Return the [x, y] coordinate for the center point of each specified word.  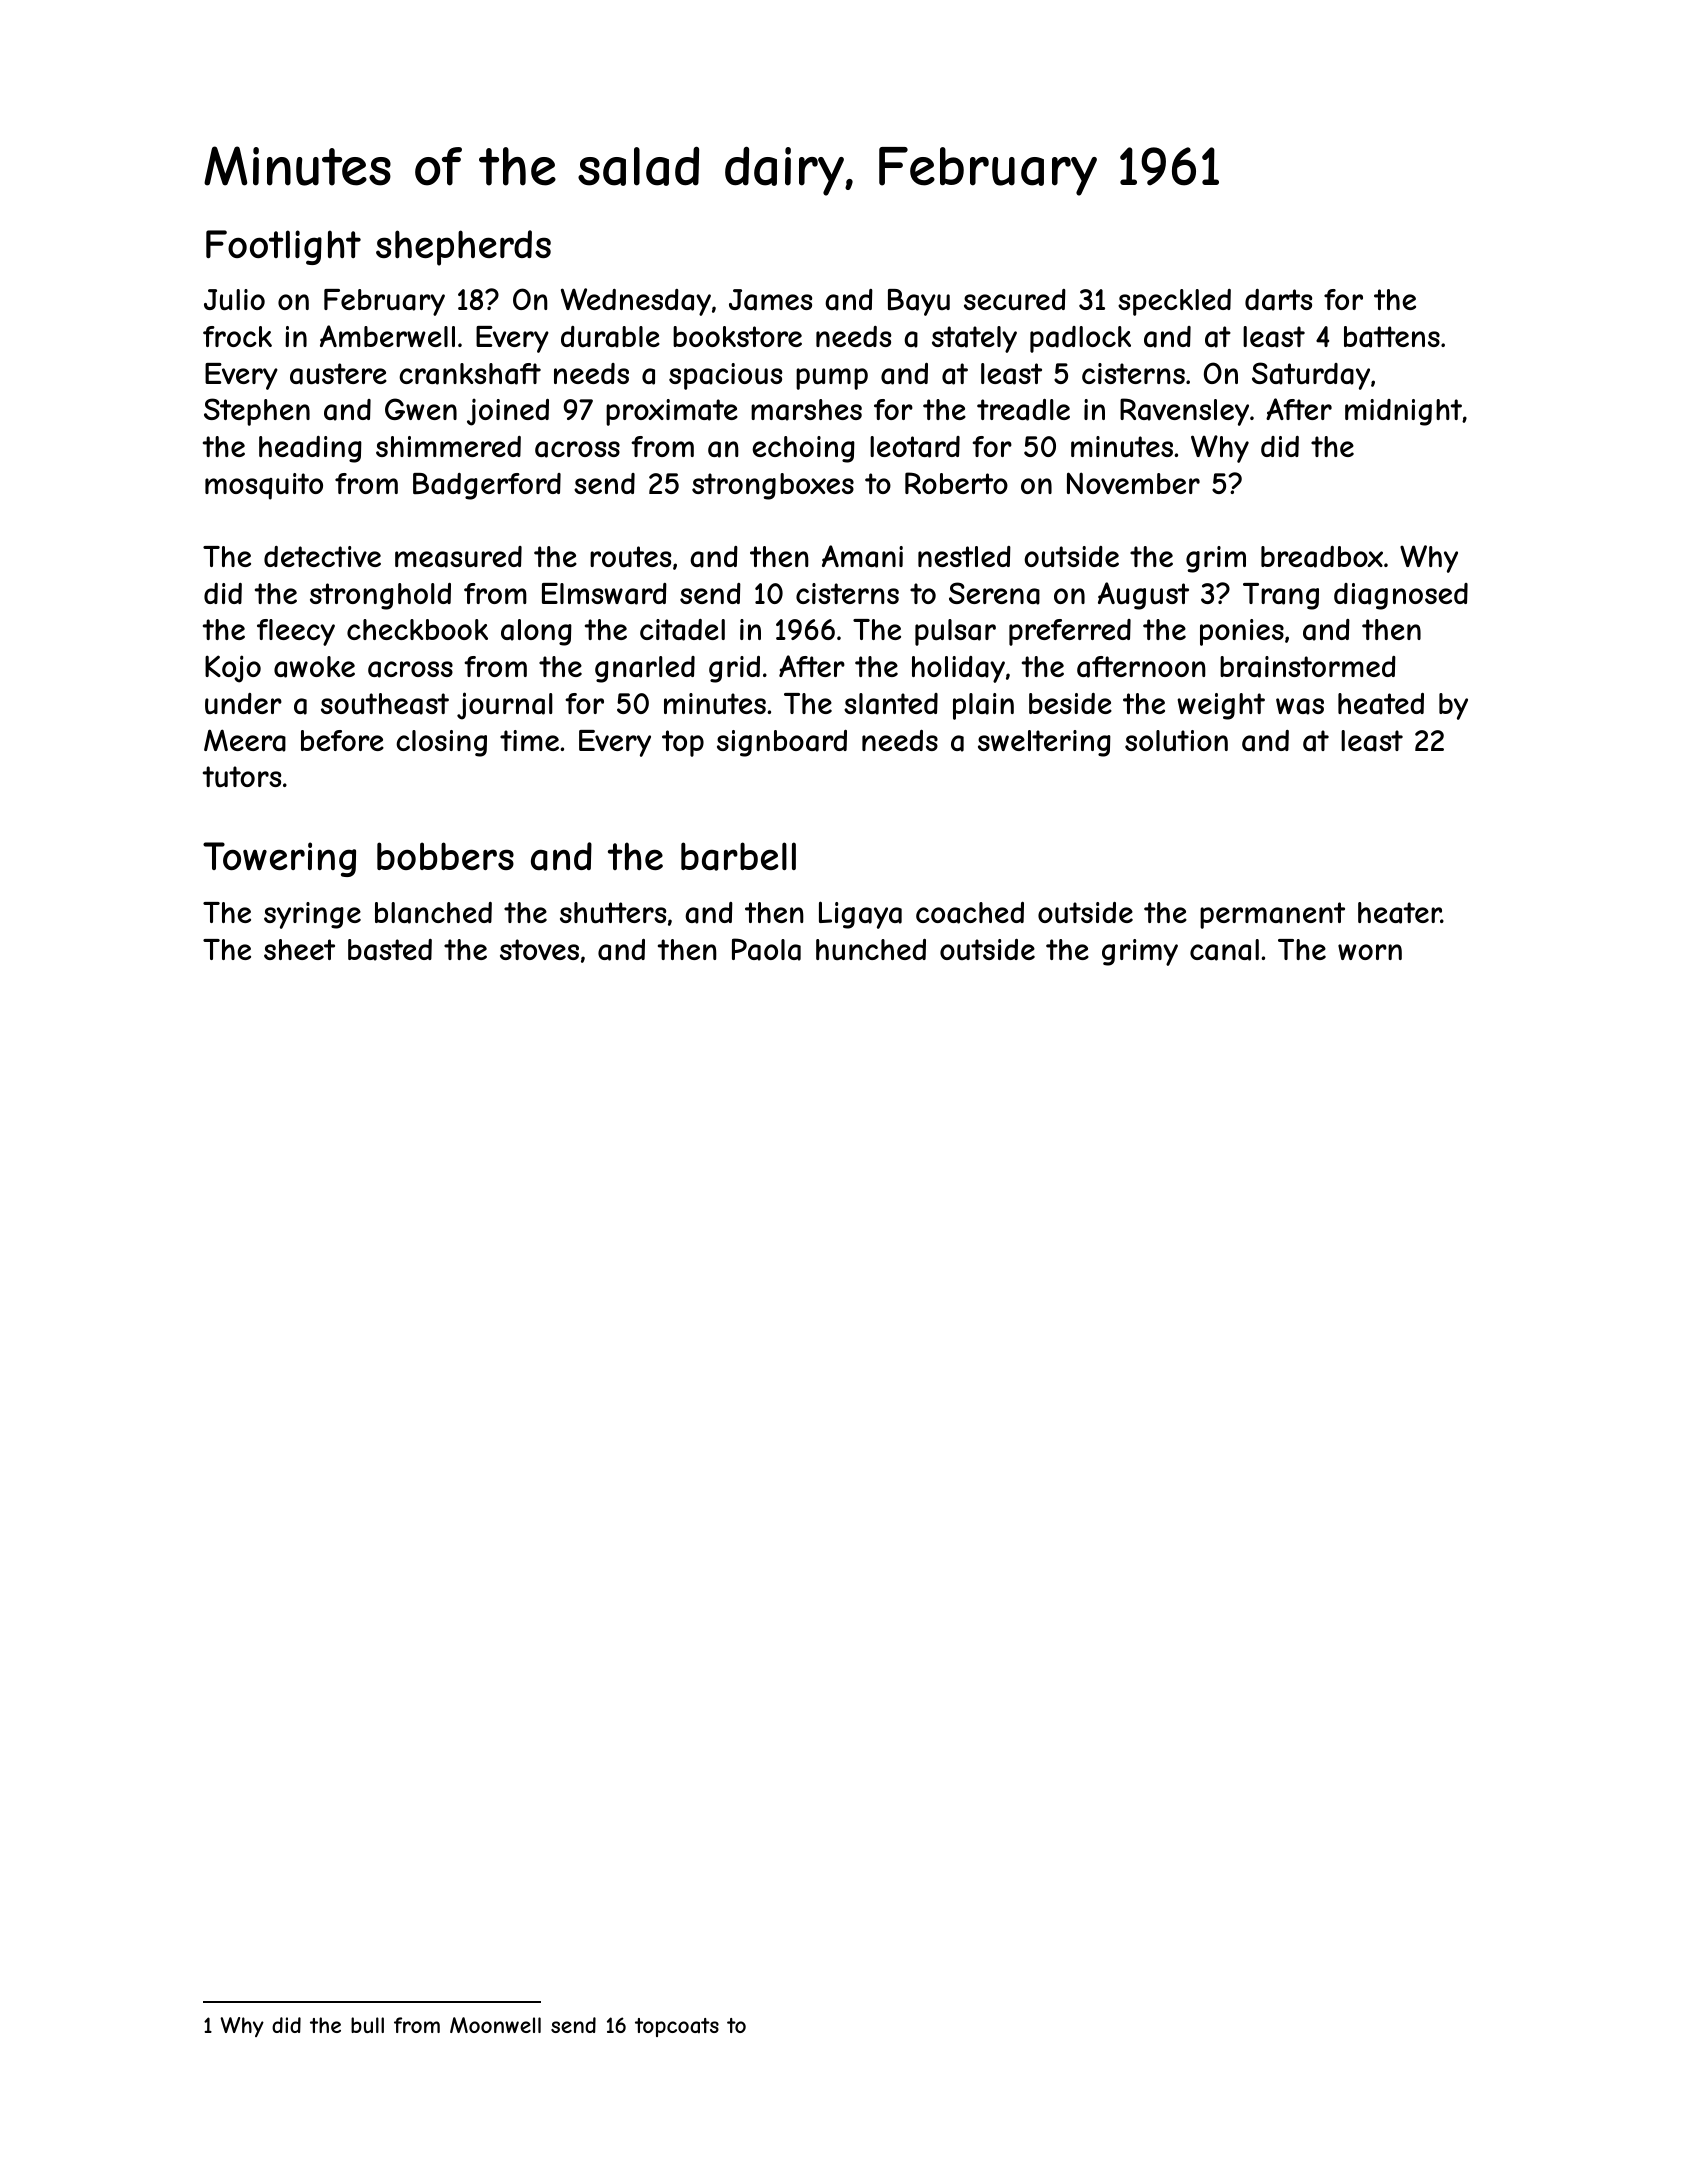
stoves [539, 949]
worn [1370, 952]
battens [1392, 337]
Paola [766, 949]
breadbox [1322, 557]
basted [390, 950]
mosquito [264, 486]
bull [367, 2025]
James [770, 300]
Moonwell [495, 2025]
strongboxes [773, 486]
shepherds [463, 248]
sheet [299, 949]
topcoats [677, 2027]
